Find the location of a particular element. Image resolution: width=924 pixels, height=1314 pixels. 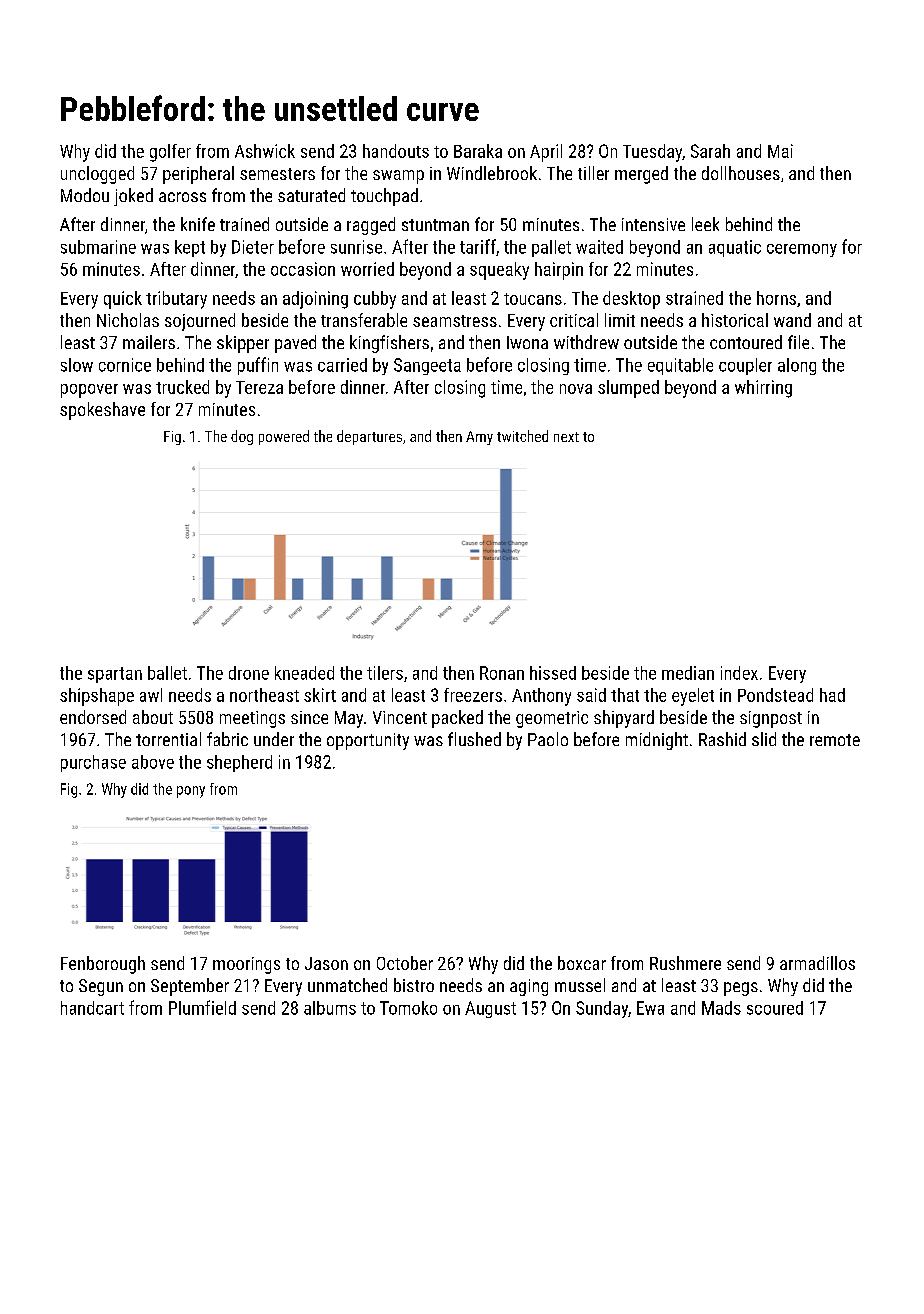

Fenborough is located at coordinates (103, 965).
